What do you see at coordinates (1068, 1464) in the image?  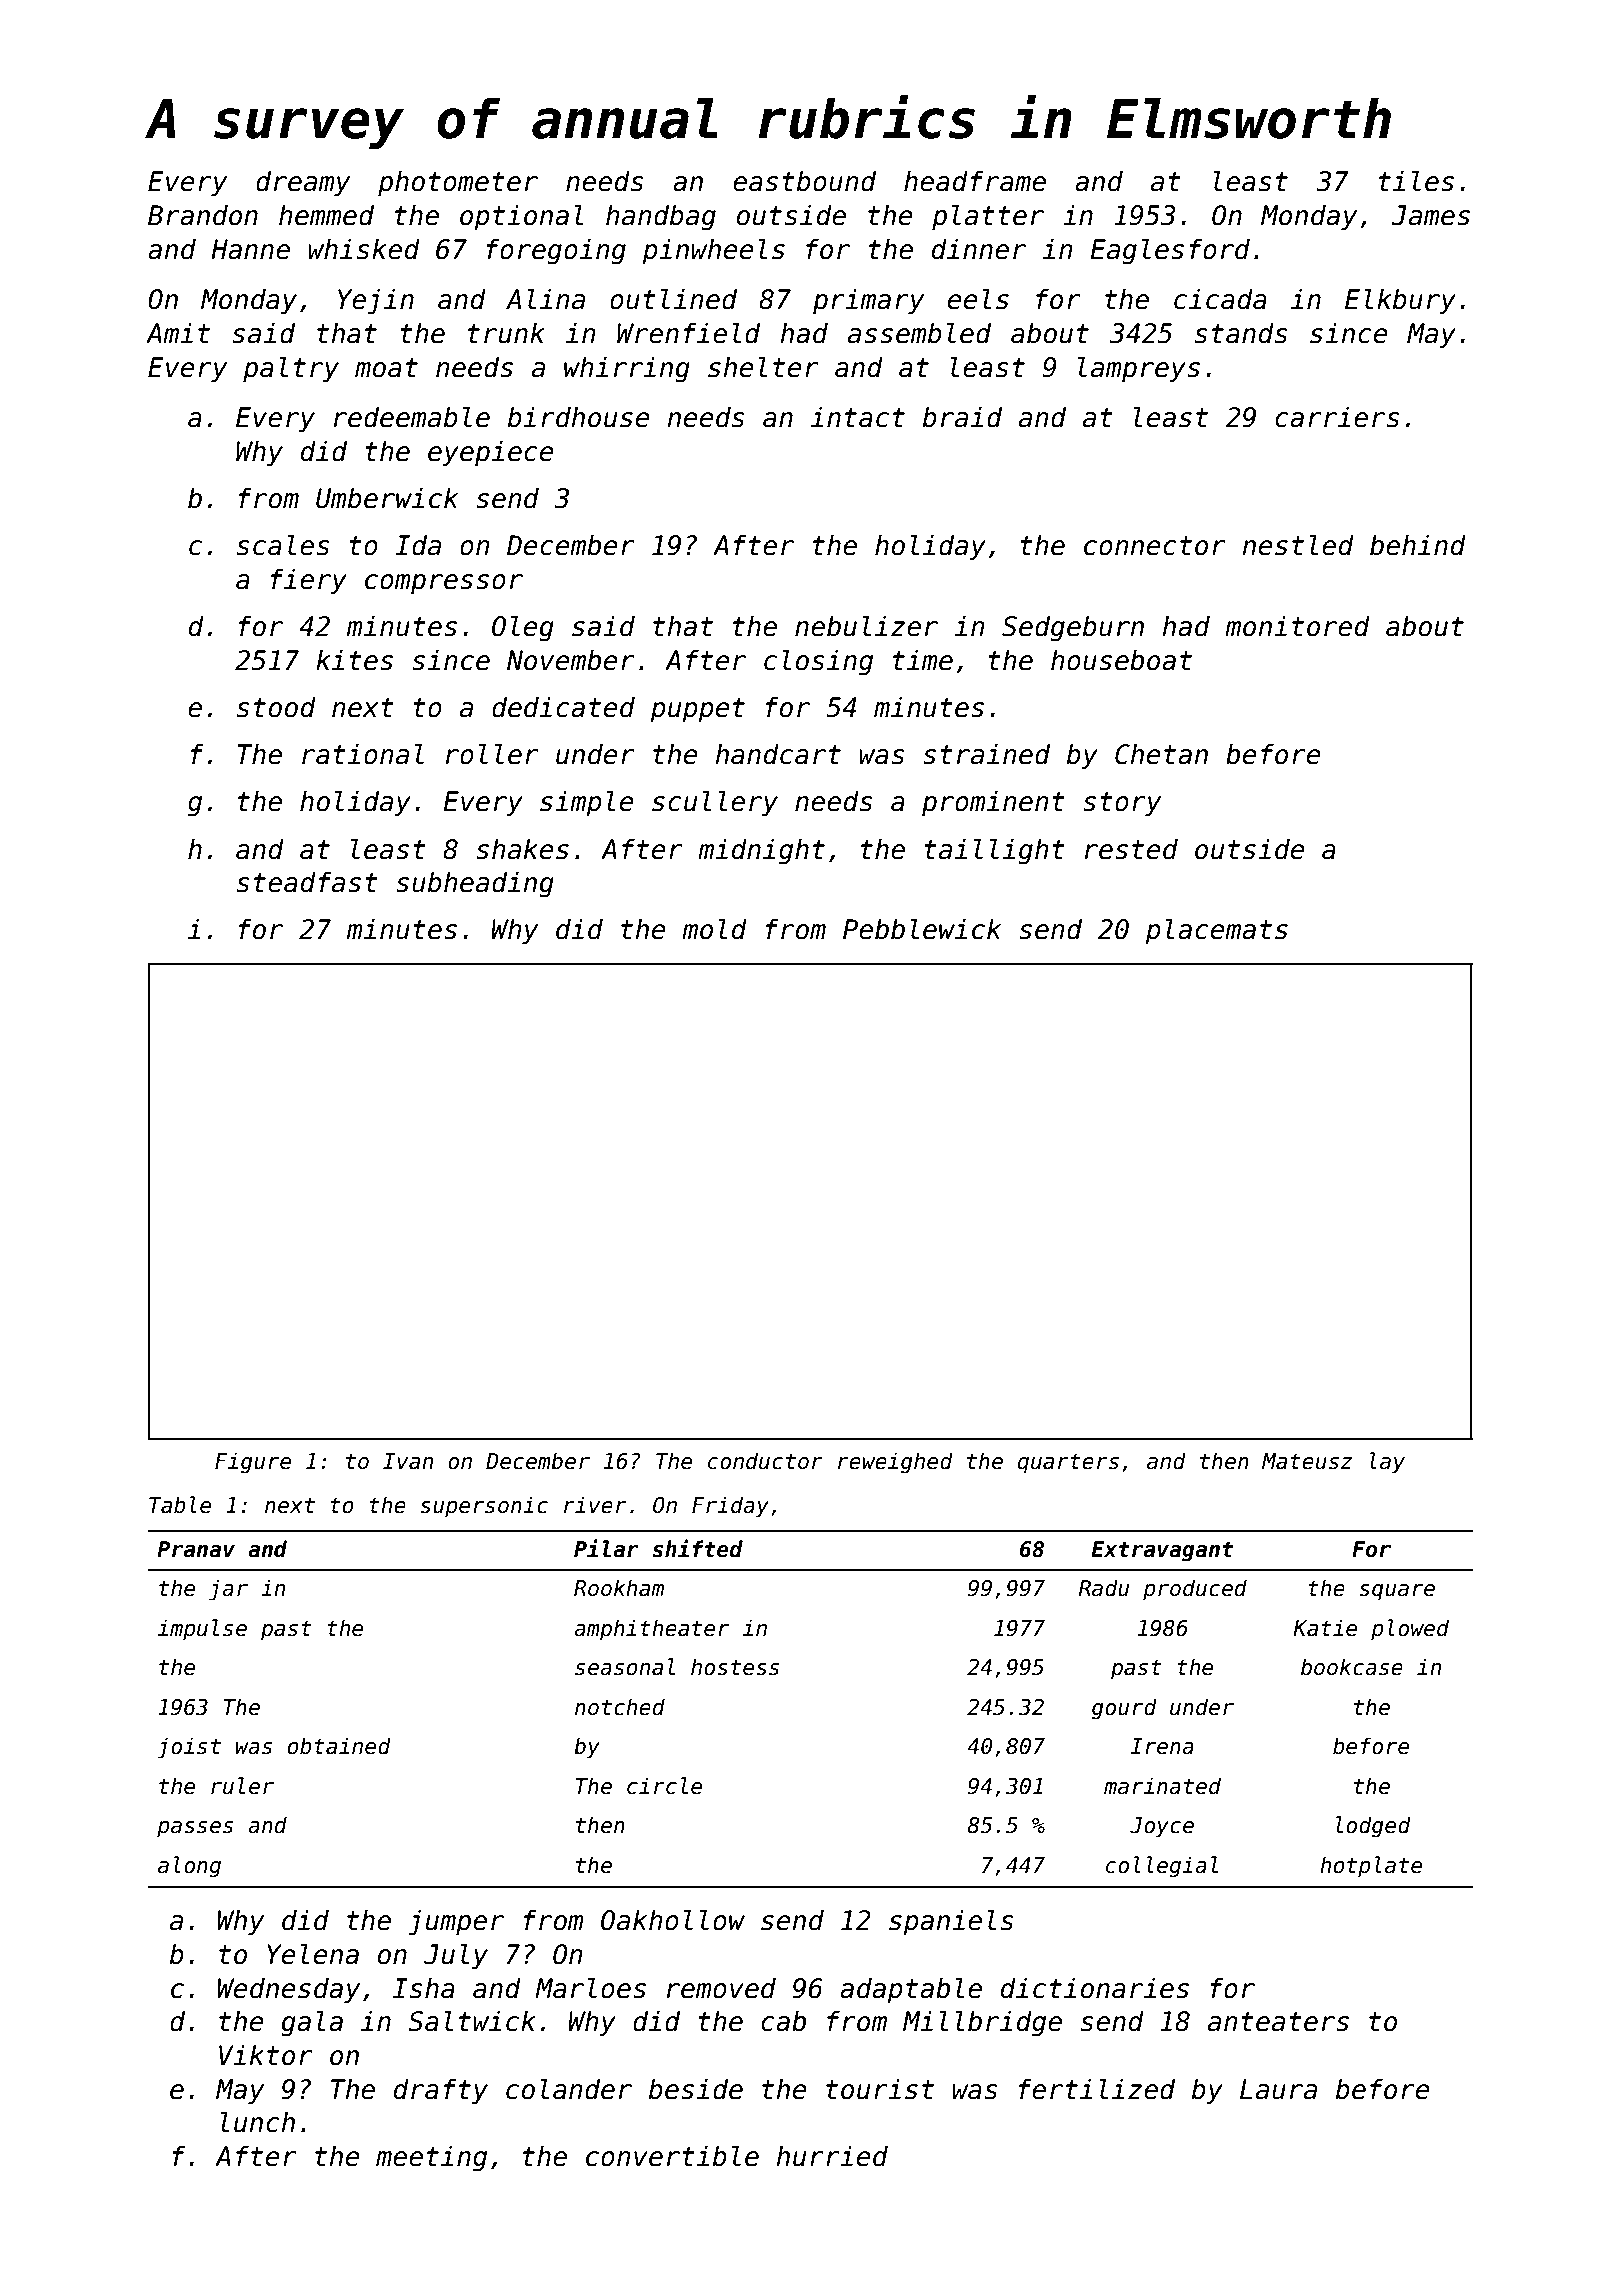 I see `quarters` at bounding box center [1068, 1464].
